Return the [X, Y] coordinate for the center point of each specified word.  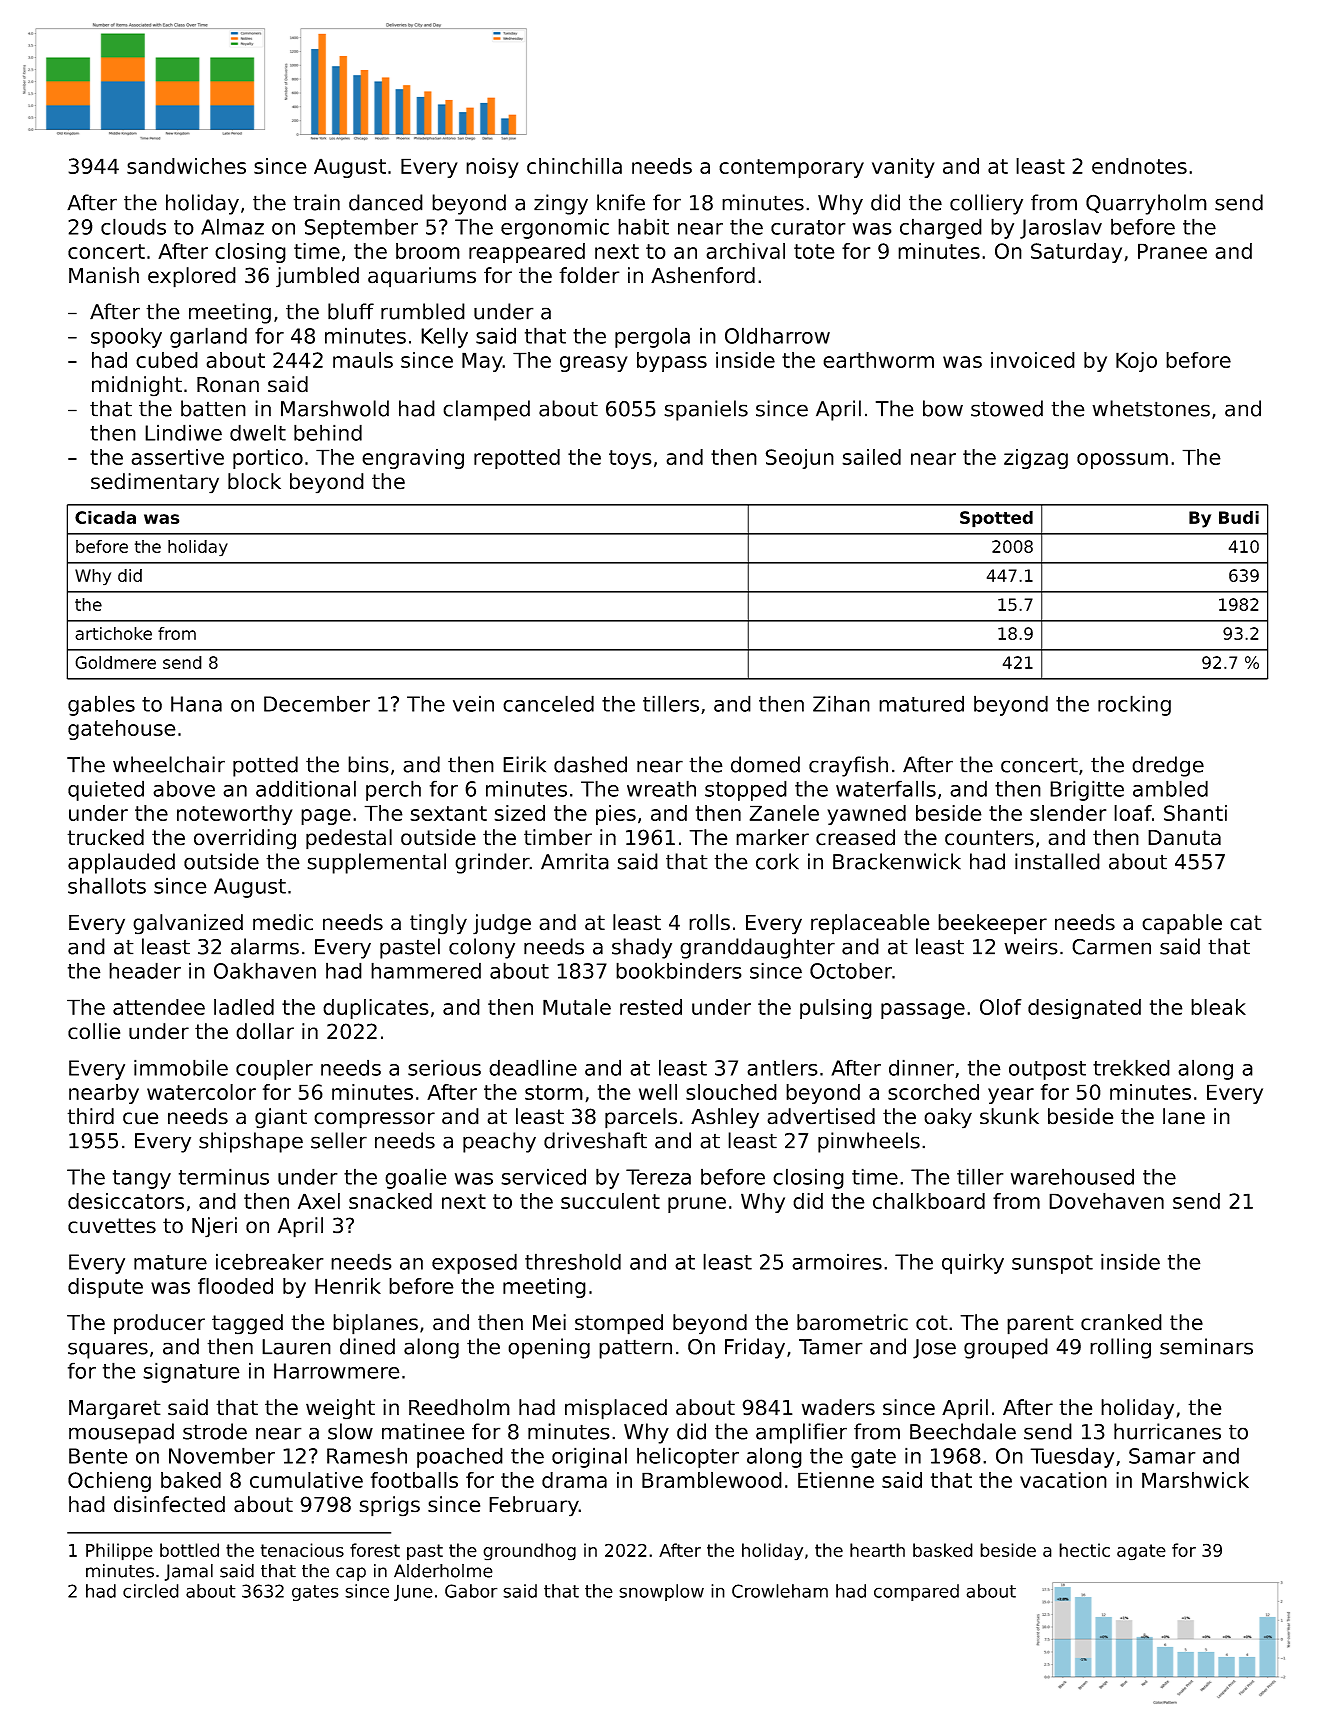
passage [923, 1011]
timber [558, 837]
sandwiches [186, 166]
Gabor [471, 1591]
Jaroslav [1061, 228]
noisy [492, 168]
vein [473, 703]
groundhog [529, 1552]
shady [642, 948]
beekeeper [992, 924]
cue [140, 1118]
